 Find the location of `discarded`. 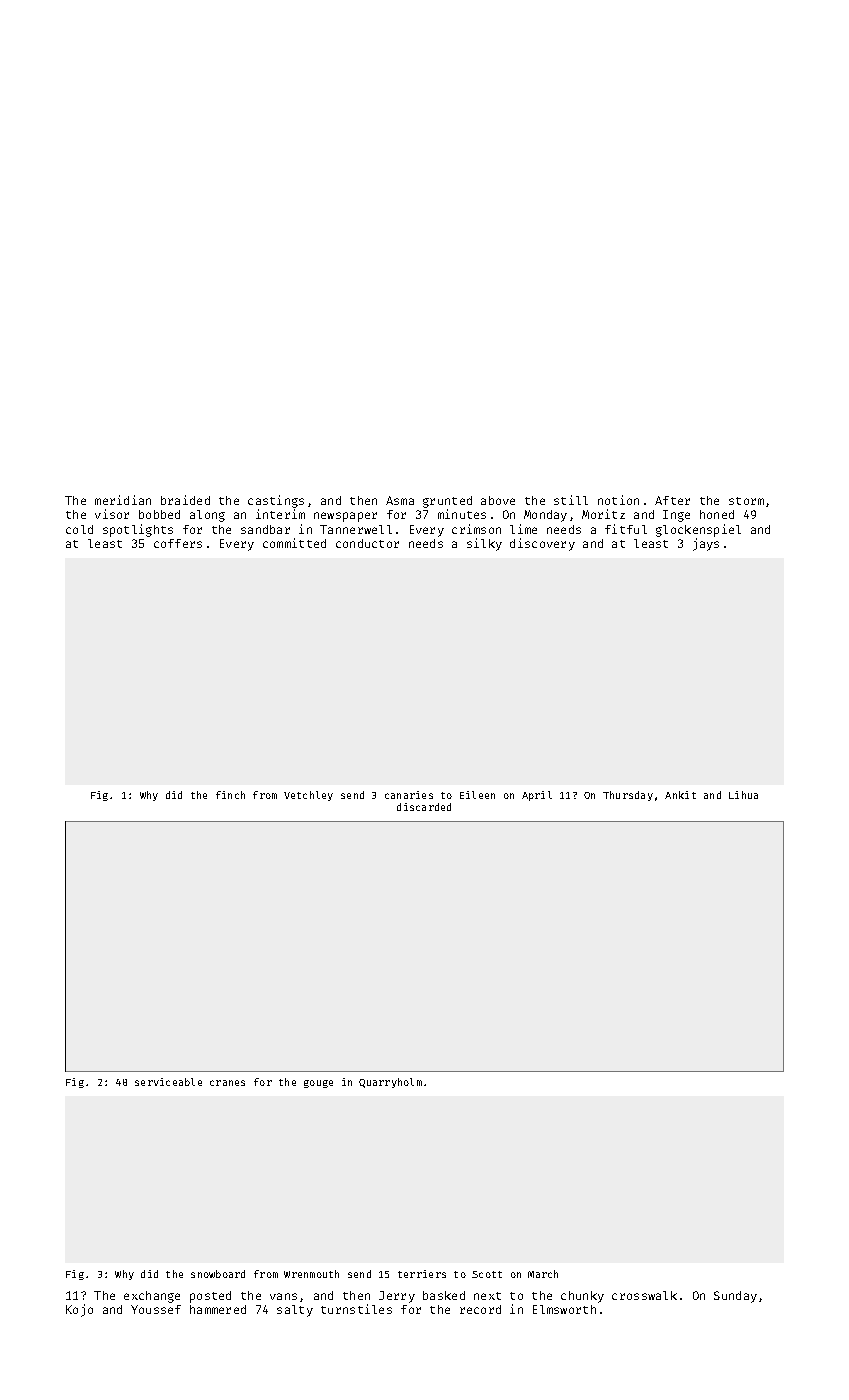

discarded is located at coordinates (424, 807).
